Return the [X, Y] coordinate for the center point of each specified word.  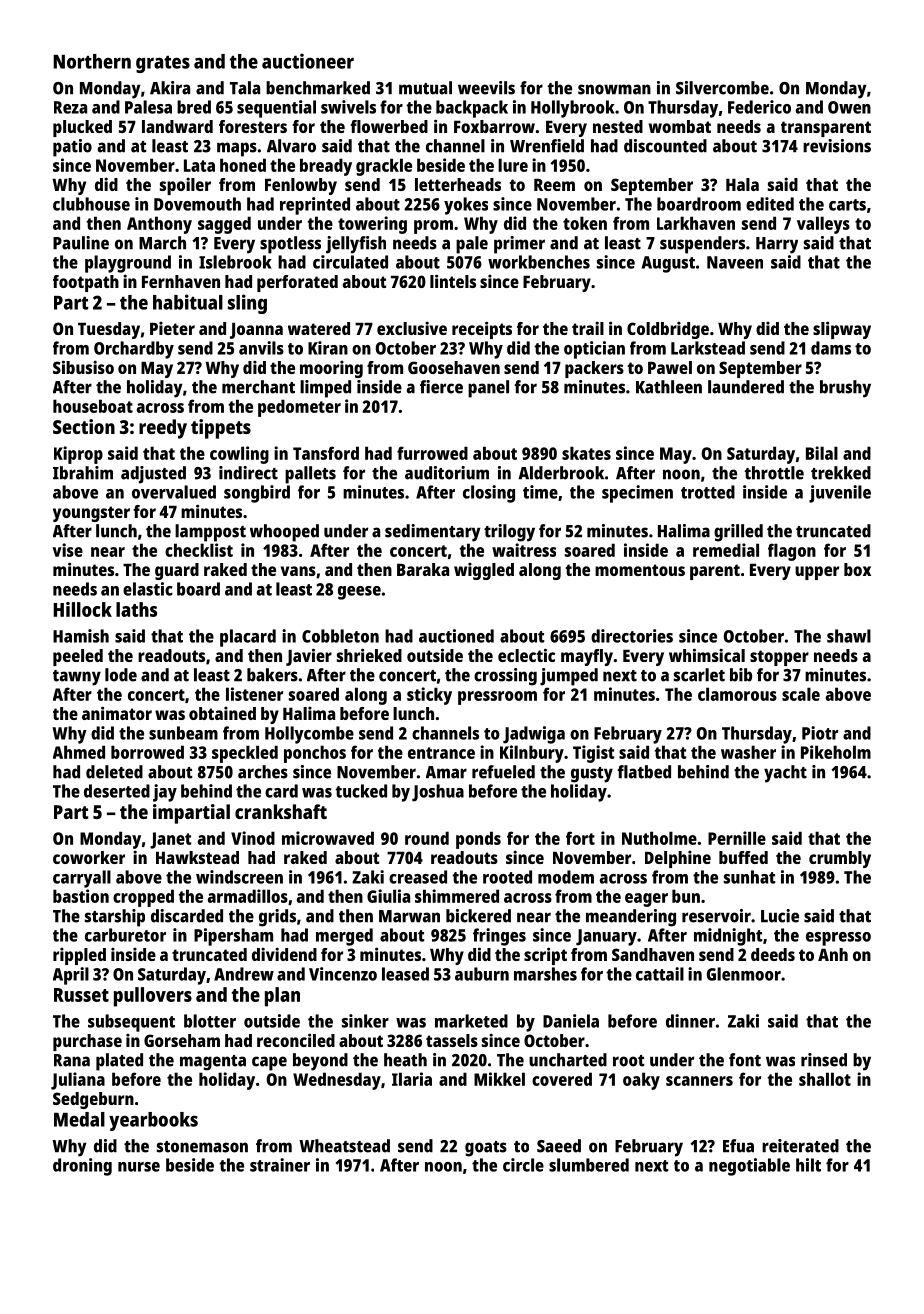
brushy [845, 389]
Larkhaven [696, 223]
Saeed [559, 1146]
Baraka [423, 569]
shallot [825, 1079]
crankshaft [281, 811]
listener [254, 694]
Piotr [820, 733]
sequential [276, 109]
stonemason [202, 1147]
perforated [297, 283]
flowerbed [389, 126]
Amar [446, 772]
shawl [849, 636]
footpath [86, 283]
